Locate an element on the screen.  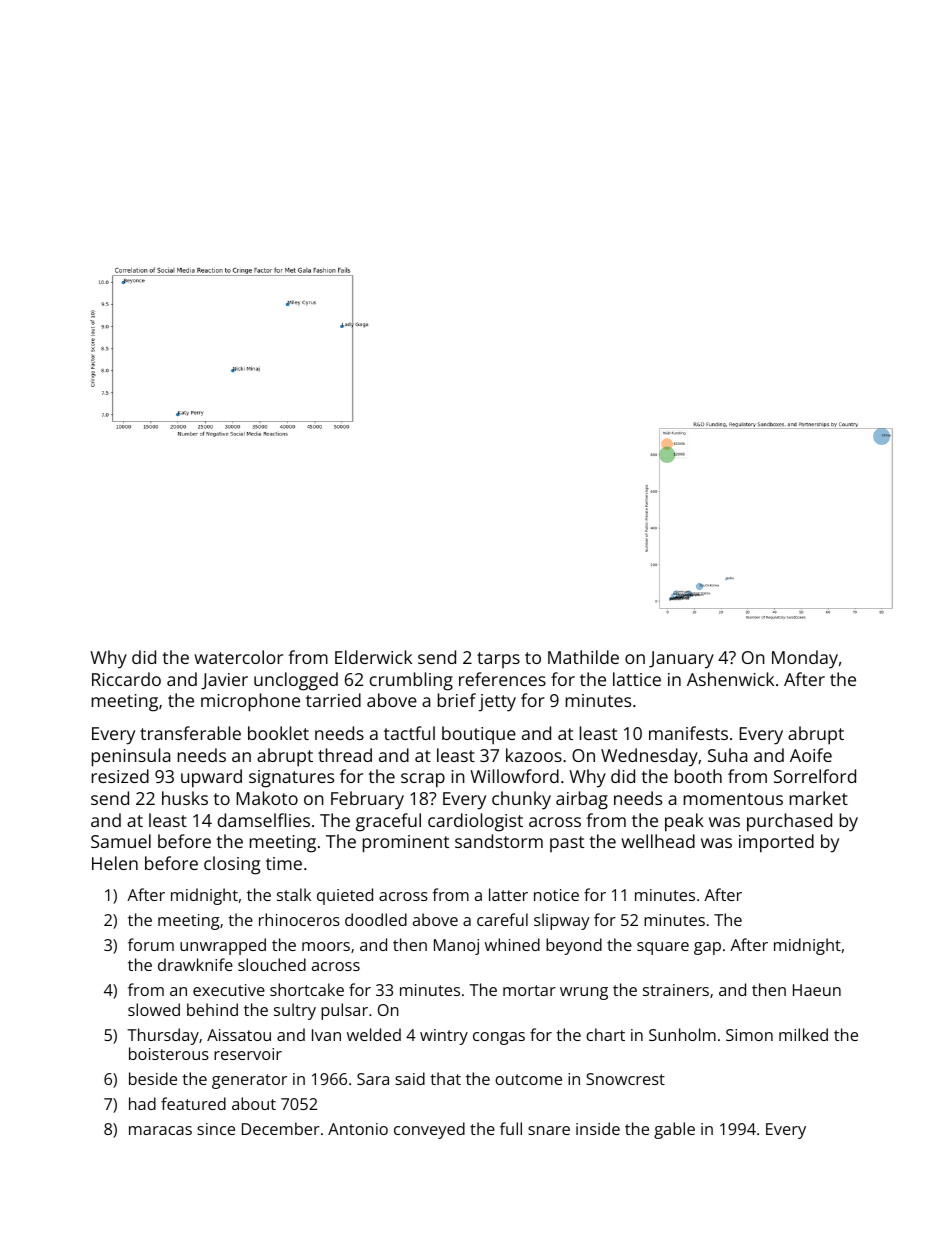
gable is located at coordinates (674, 1130).
